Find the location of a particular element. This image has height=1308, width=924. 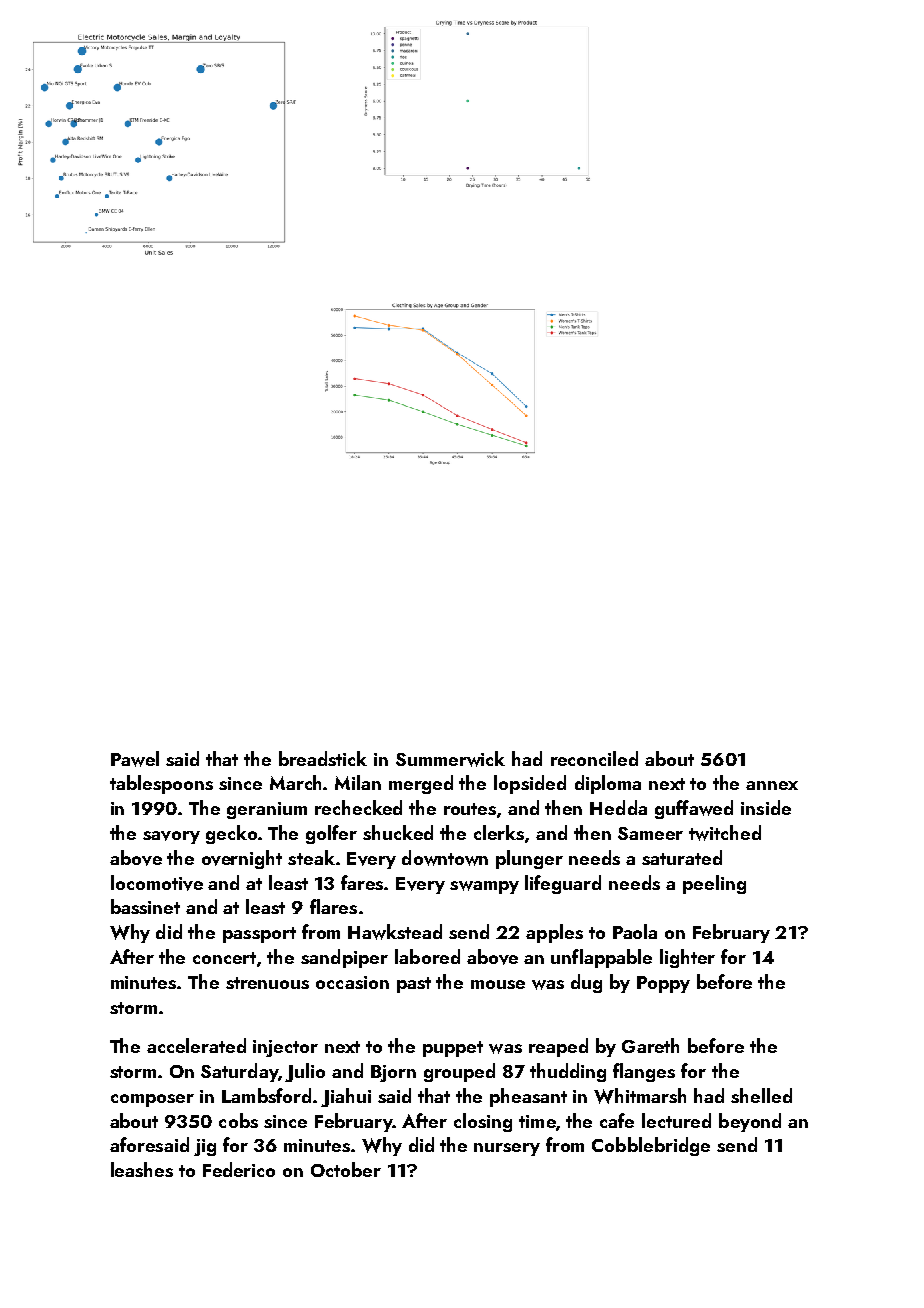

reconciled is located at coordinates (594, 758).
